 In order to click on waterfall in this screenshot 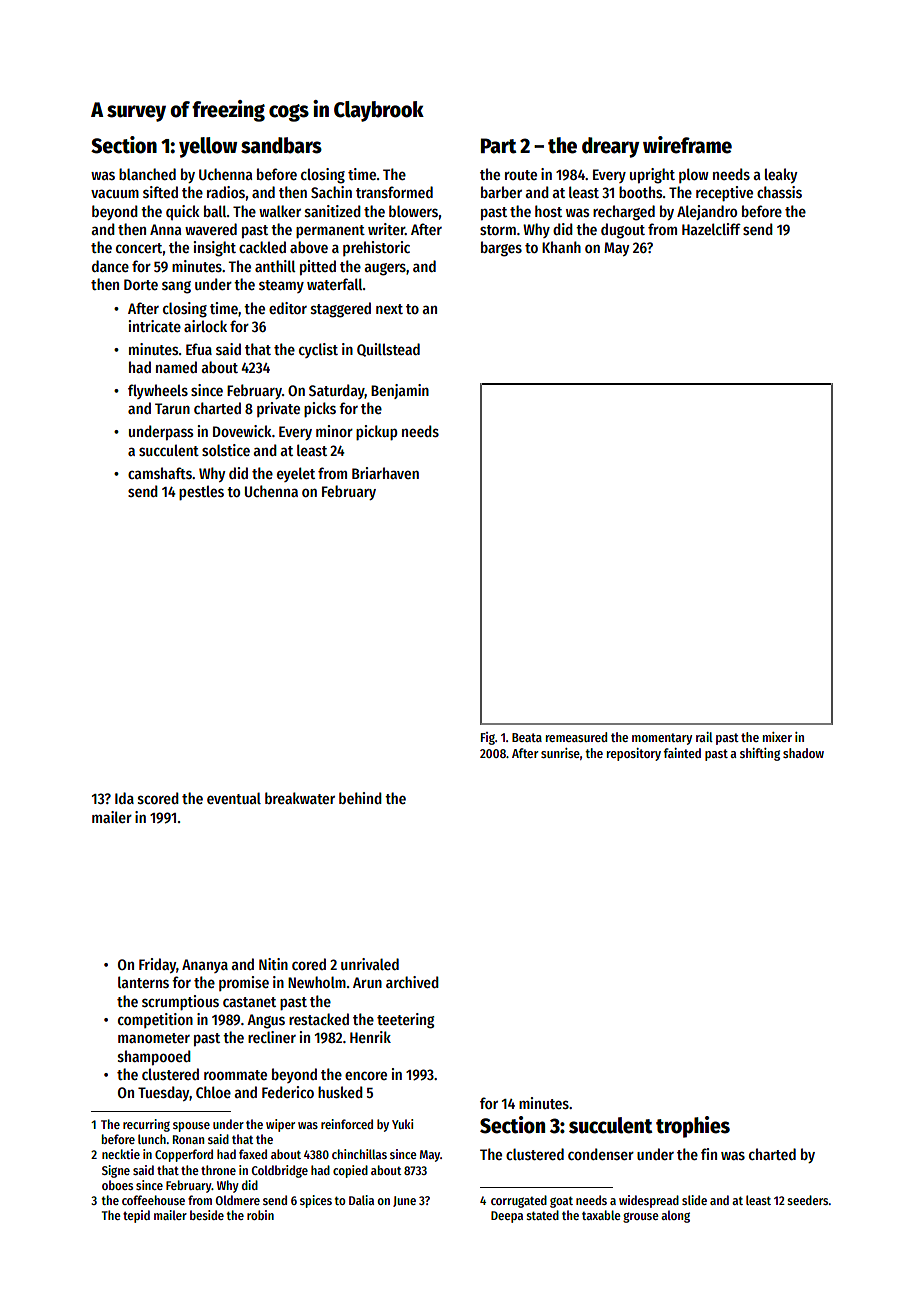, I will do `click(335, 284)`.
